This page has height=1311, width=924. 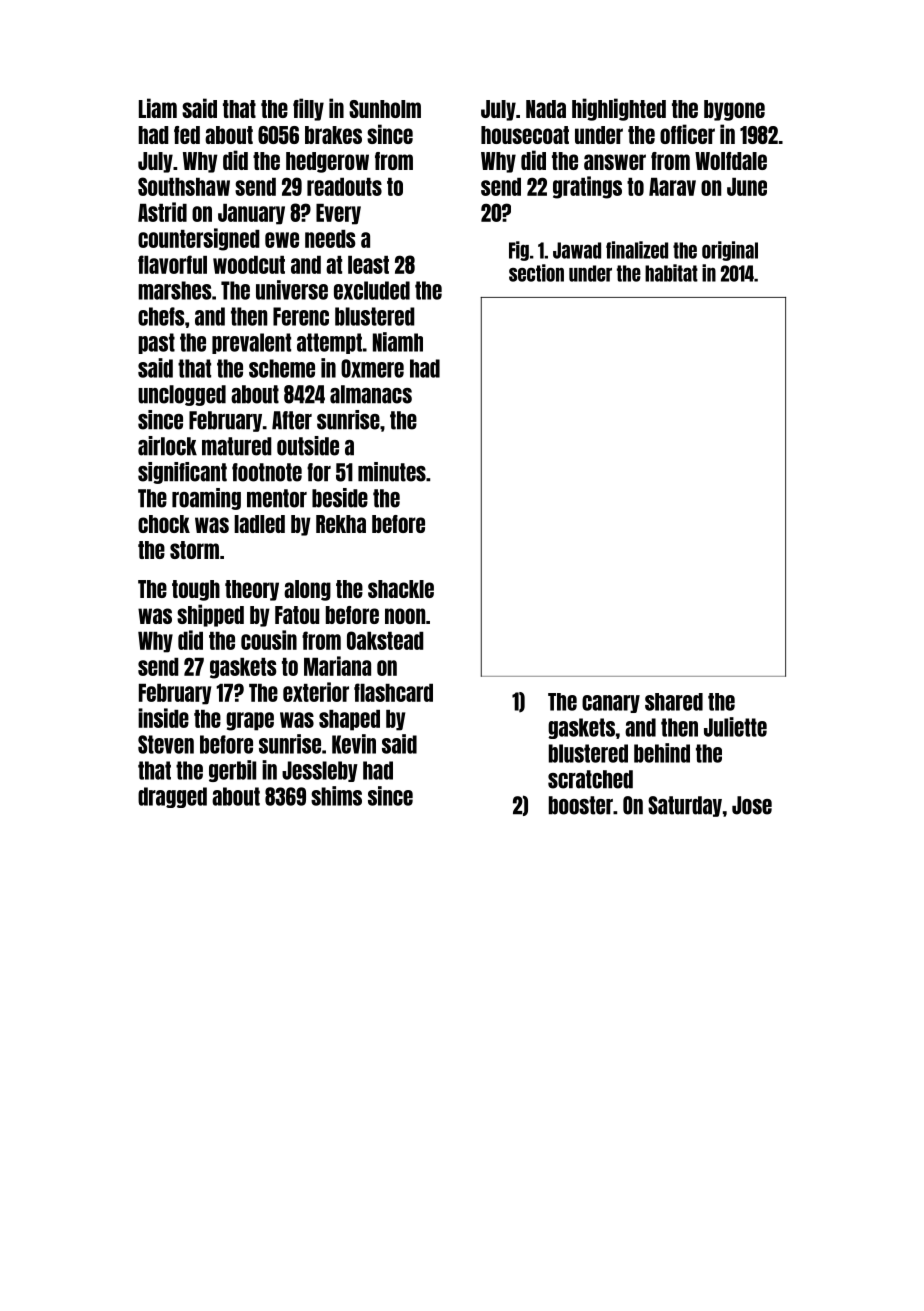 I want to click on beside, so click(x=340, y=498).
